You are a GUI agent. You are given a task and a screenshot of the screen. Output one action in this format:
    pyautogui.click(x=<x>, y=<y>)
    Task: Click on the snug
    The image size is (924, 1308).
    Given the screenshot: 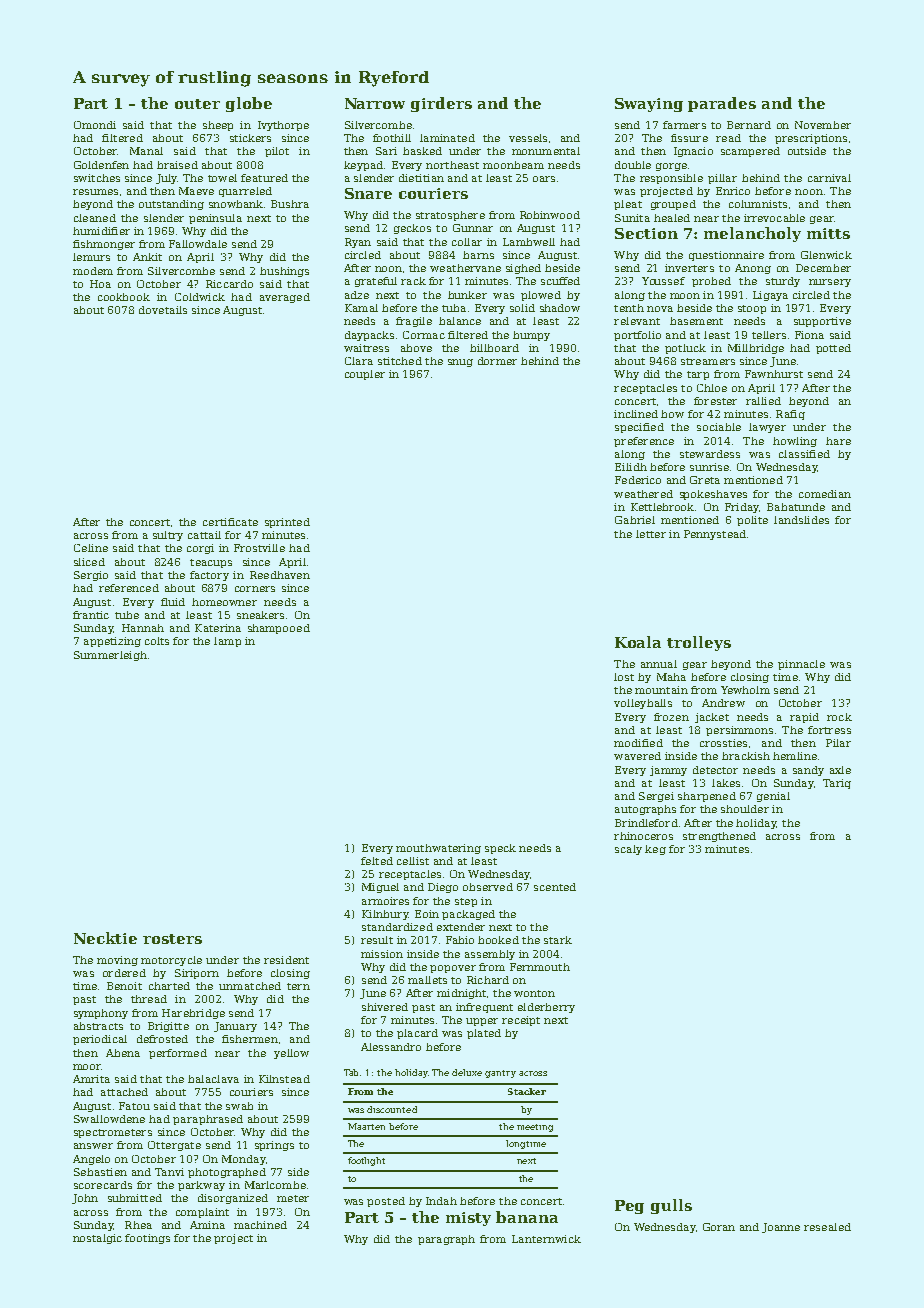 What is the action you would take?
    pyautogui.click(x=460, y=363)
